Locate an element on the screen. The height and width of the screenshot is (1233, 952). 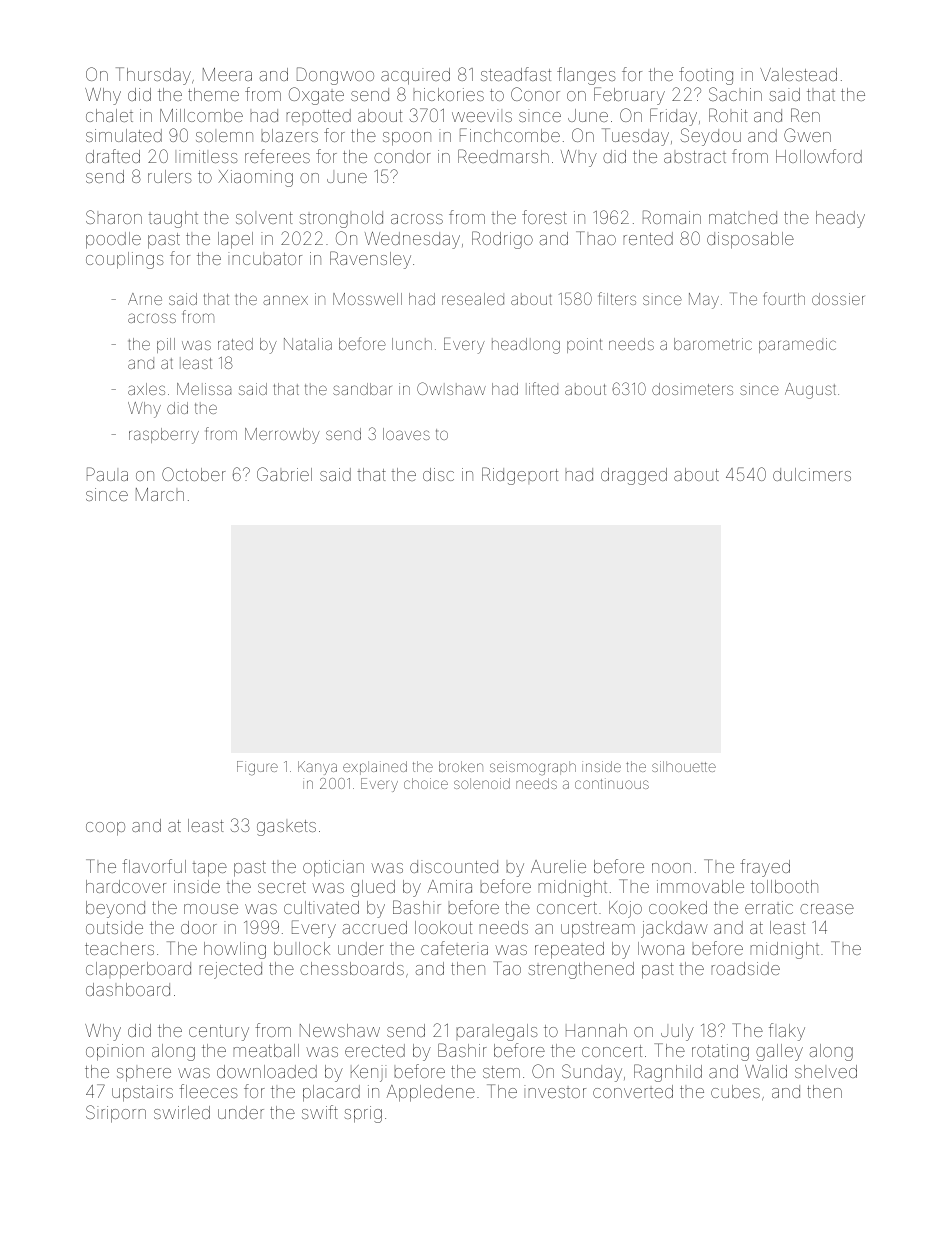
steadfast is located at coordinates (516, 74).
